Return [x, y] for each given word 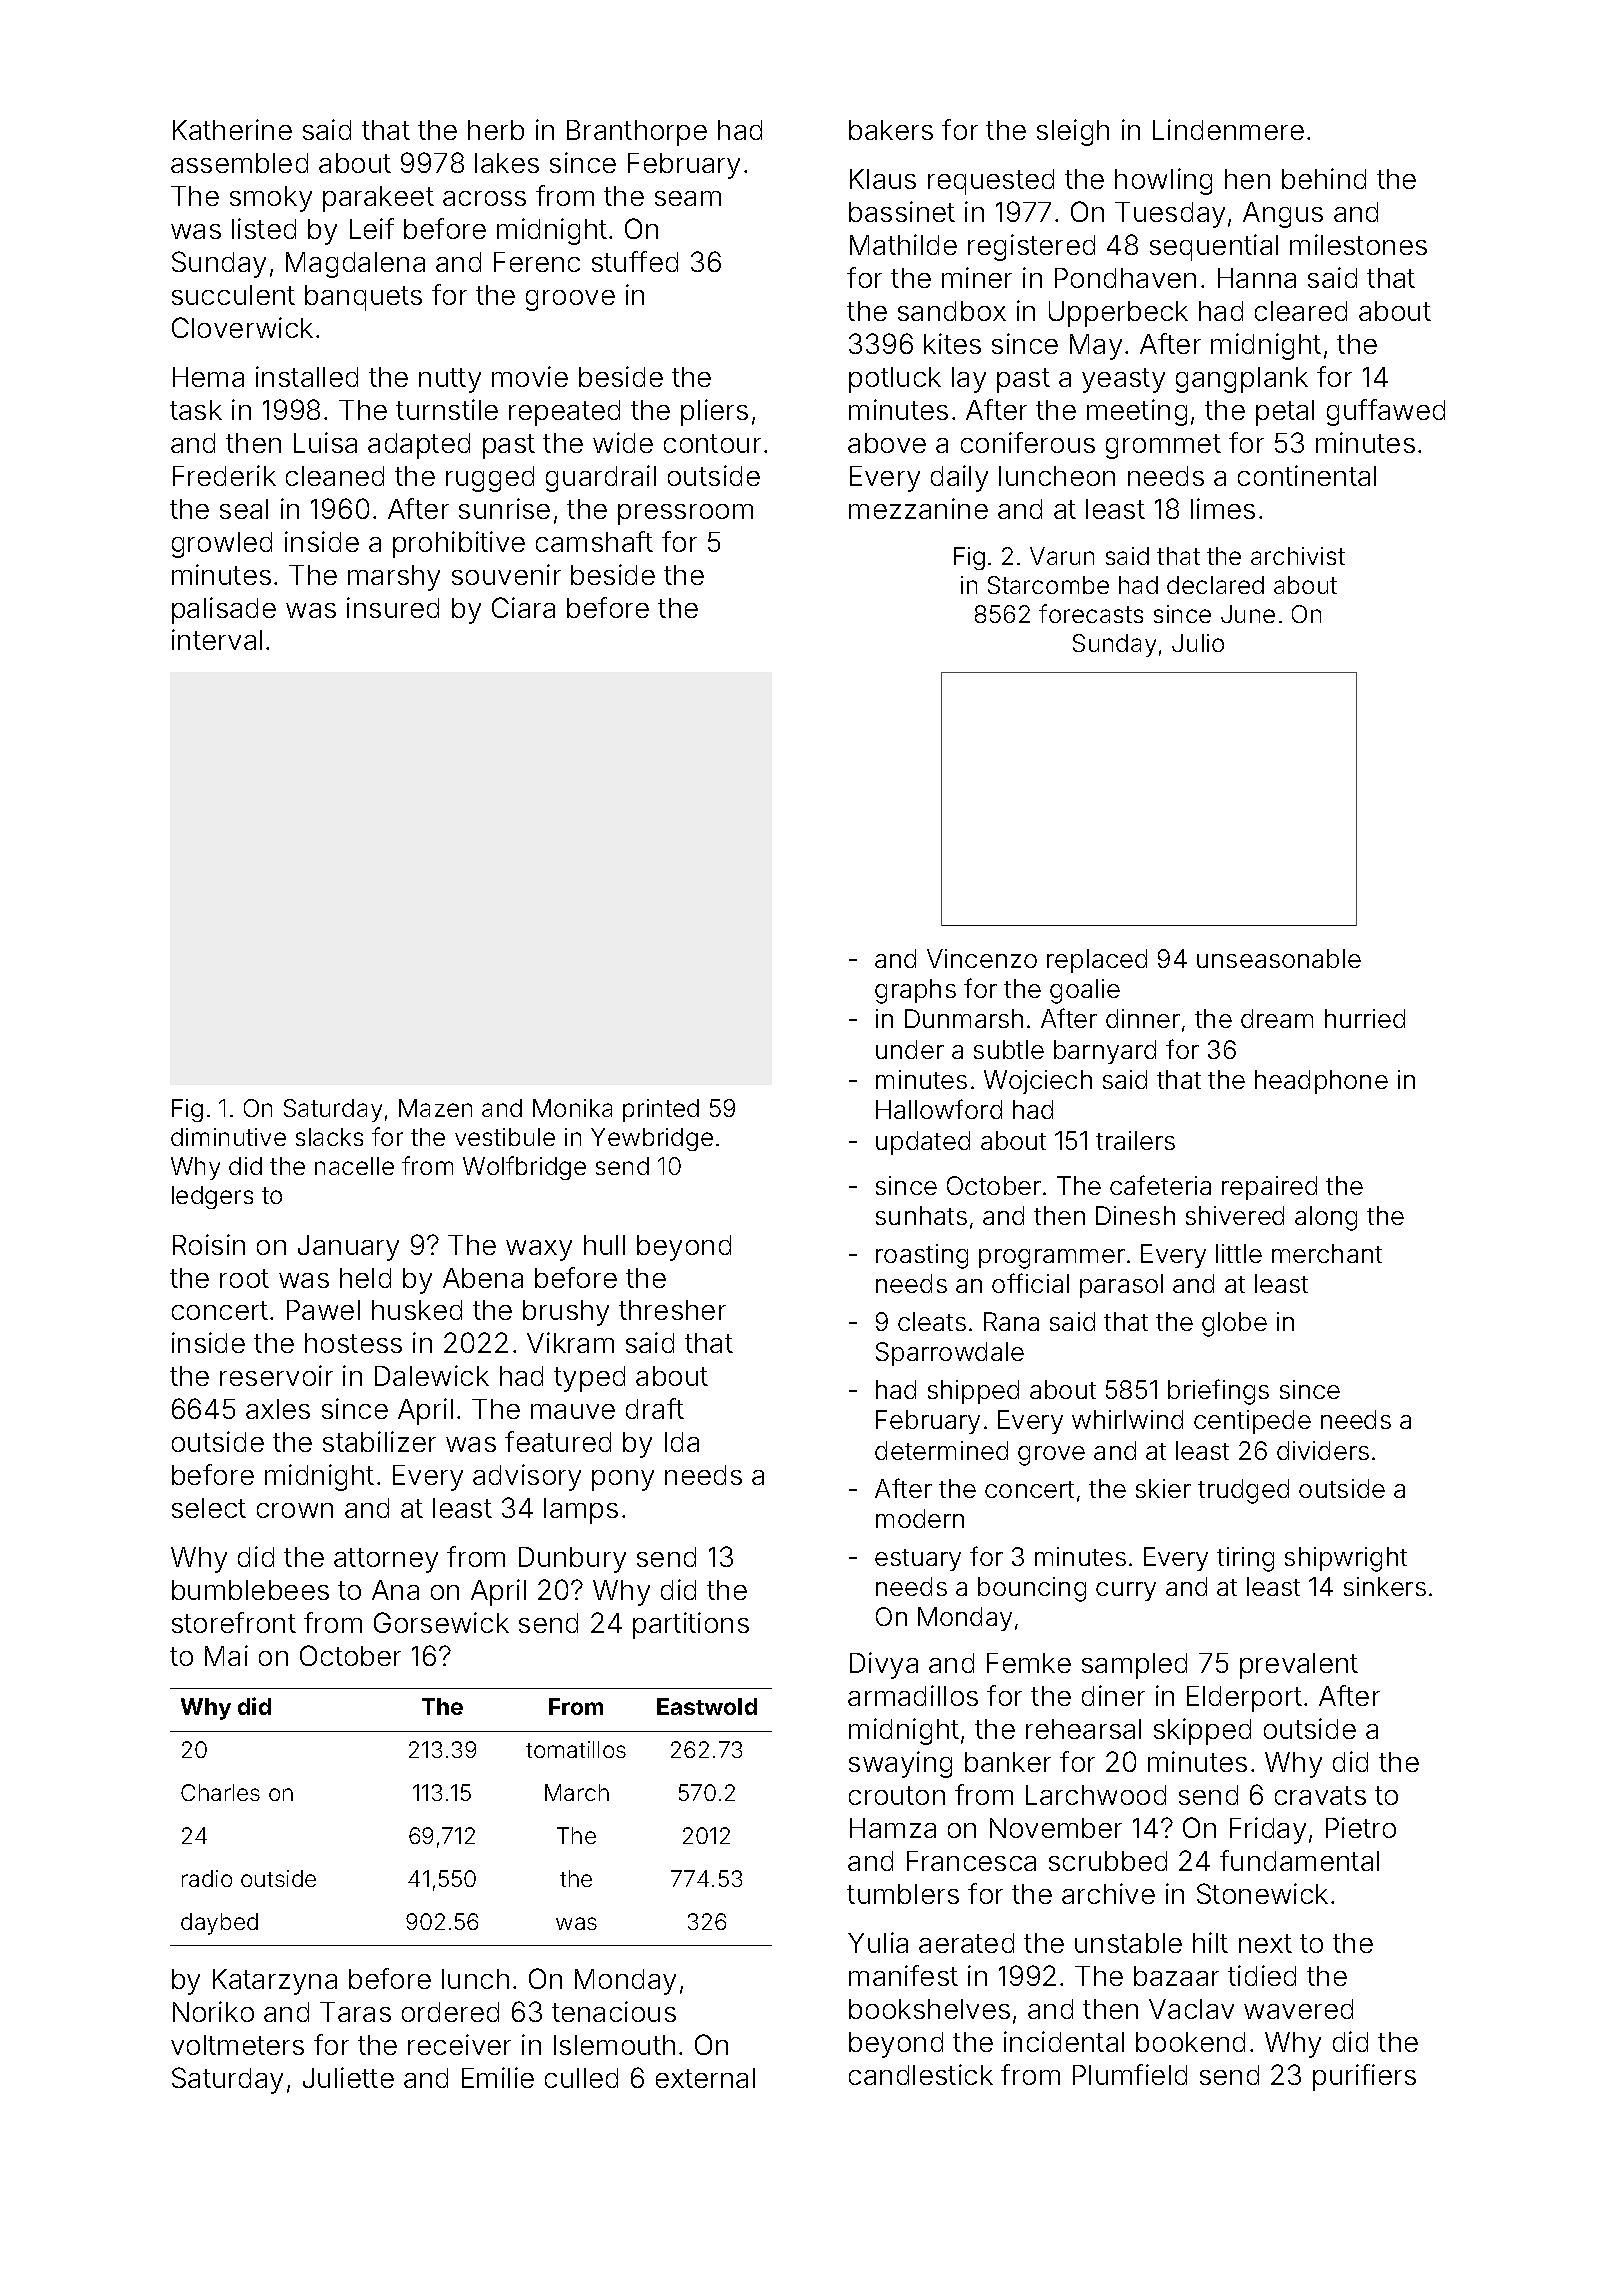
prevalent [1299, 1666]
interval [217, 639]
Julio [1198, 643]
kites [952, 343]
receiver [459, 2044]
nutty [450, 380]
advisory [527, 1477]
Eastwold [707, 1706]
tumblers [903, 1894]
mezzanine [918, 508]
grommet [1163, 446]
